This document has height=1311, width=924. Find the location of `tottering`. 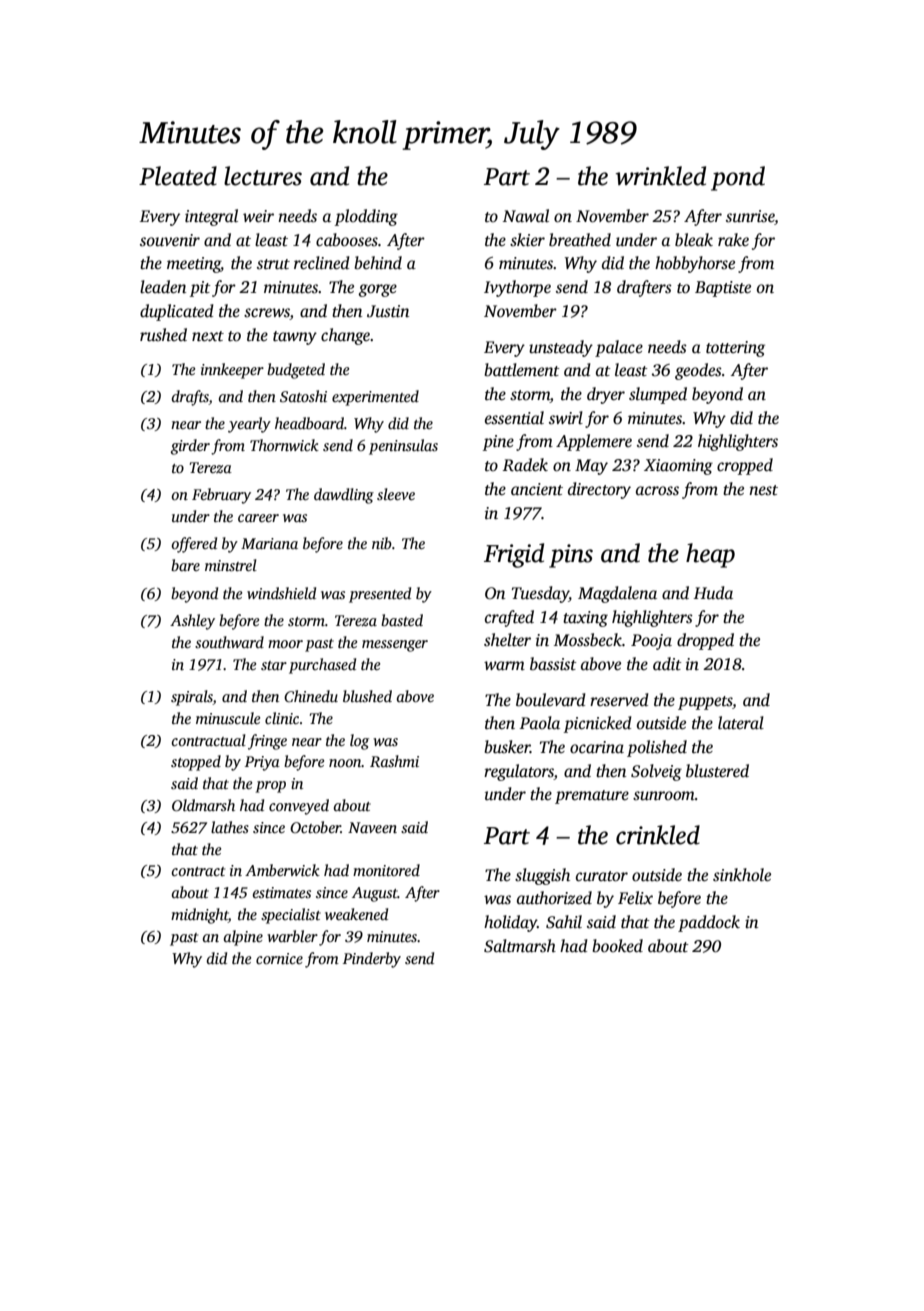

tottering is located at coordinates (735, 349).
